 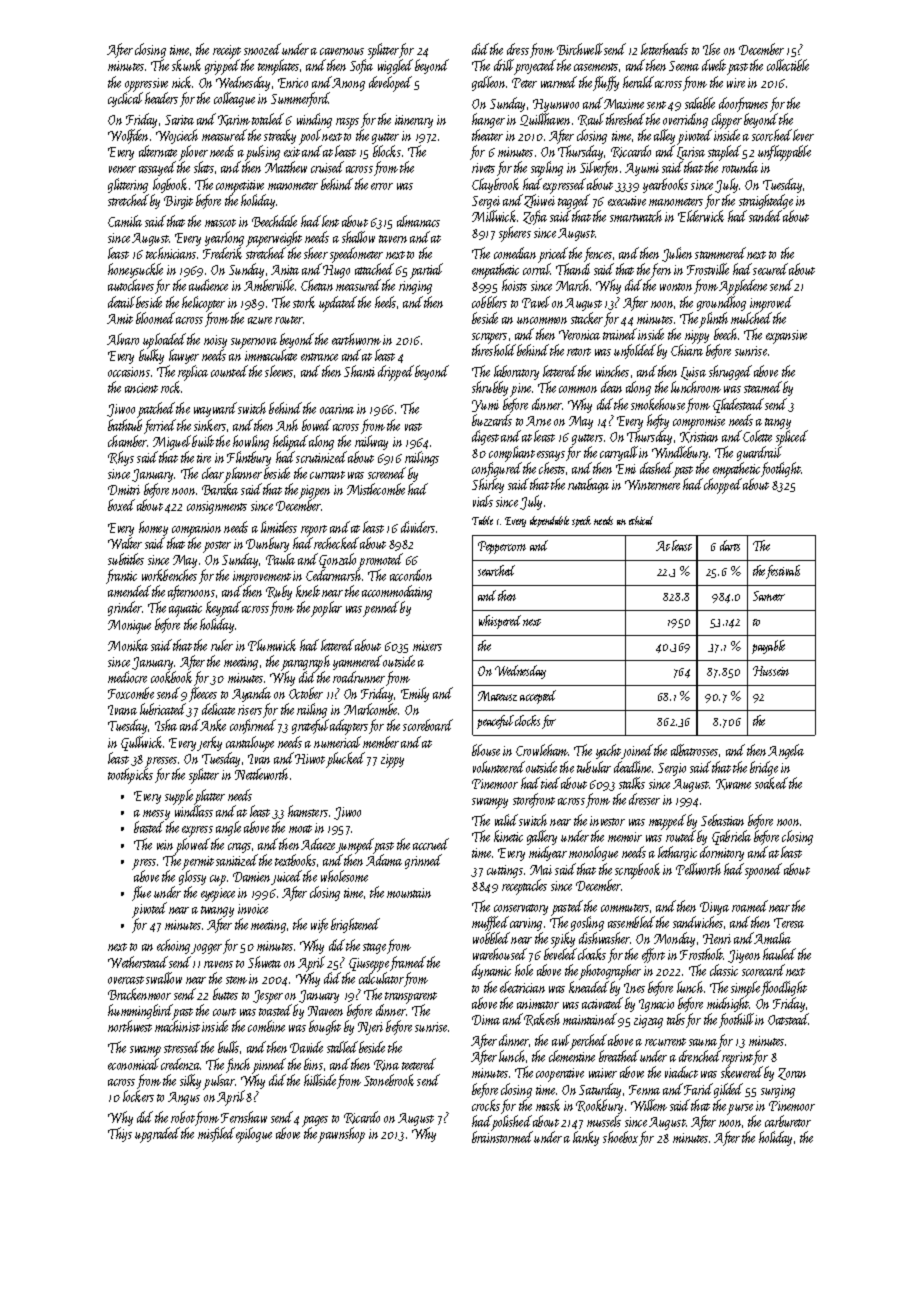 I want to click on Hussein, so click(x=771, y=671).
